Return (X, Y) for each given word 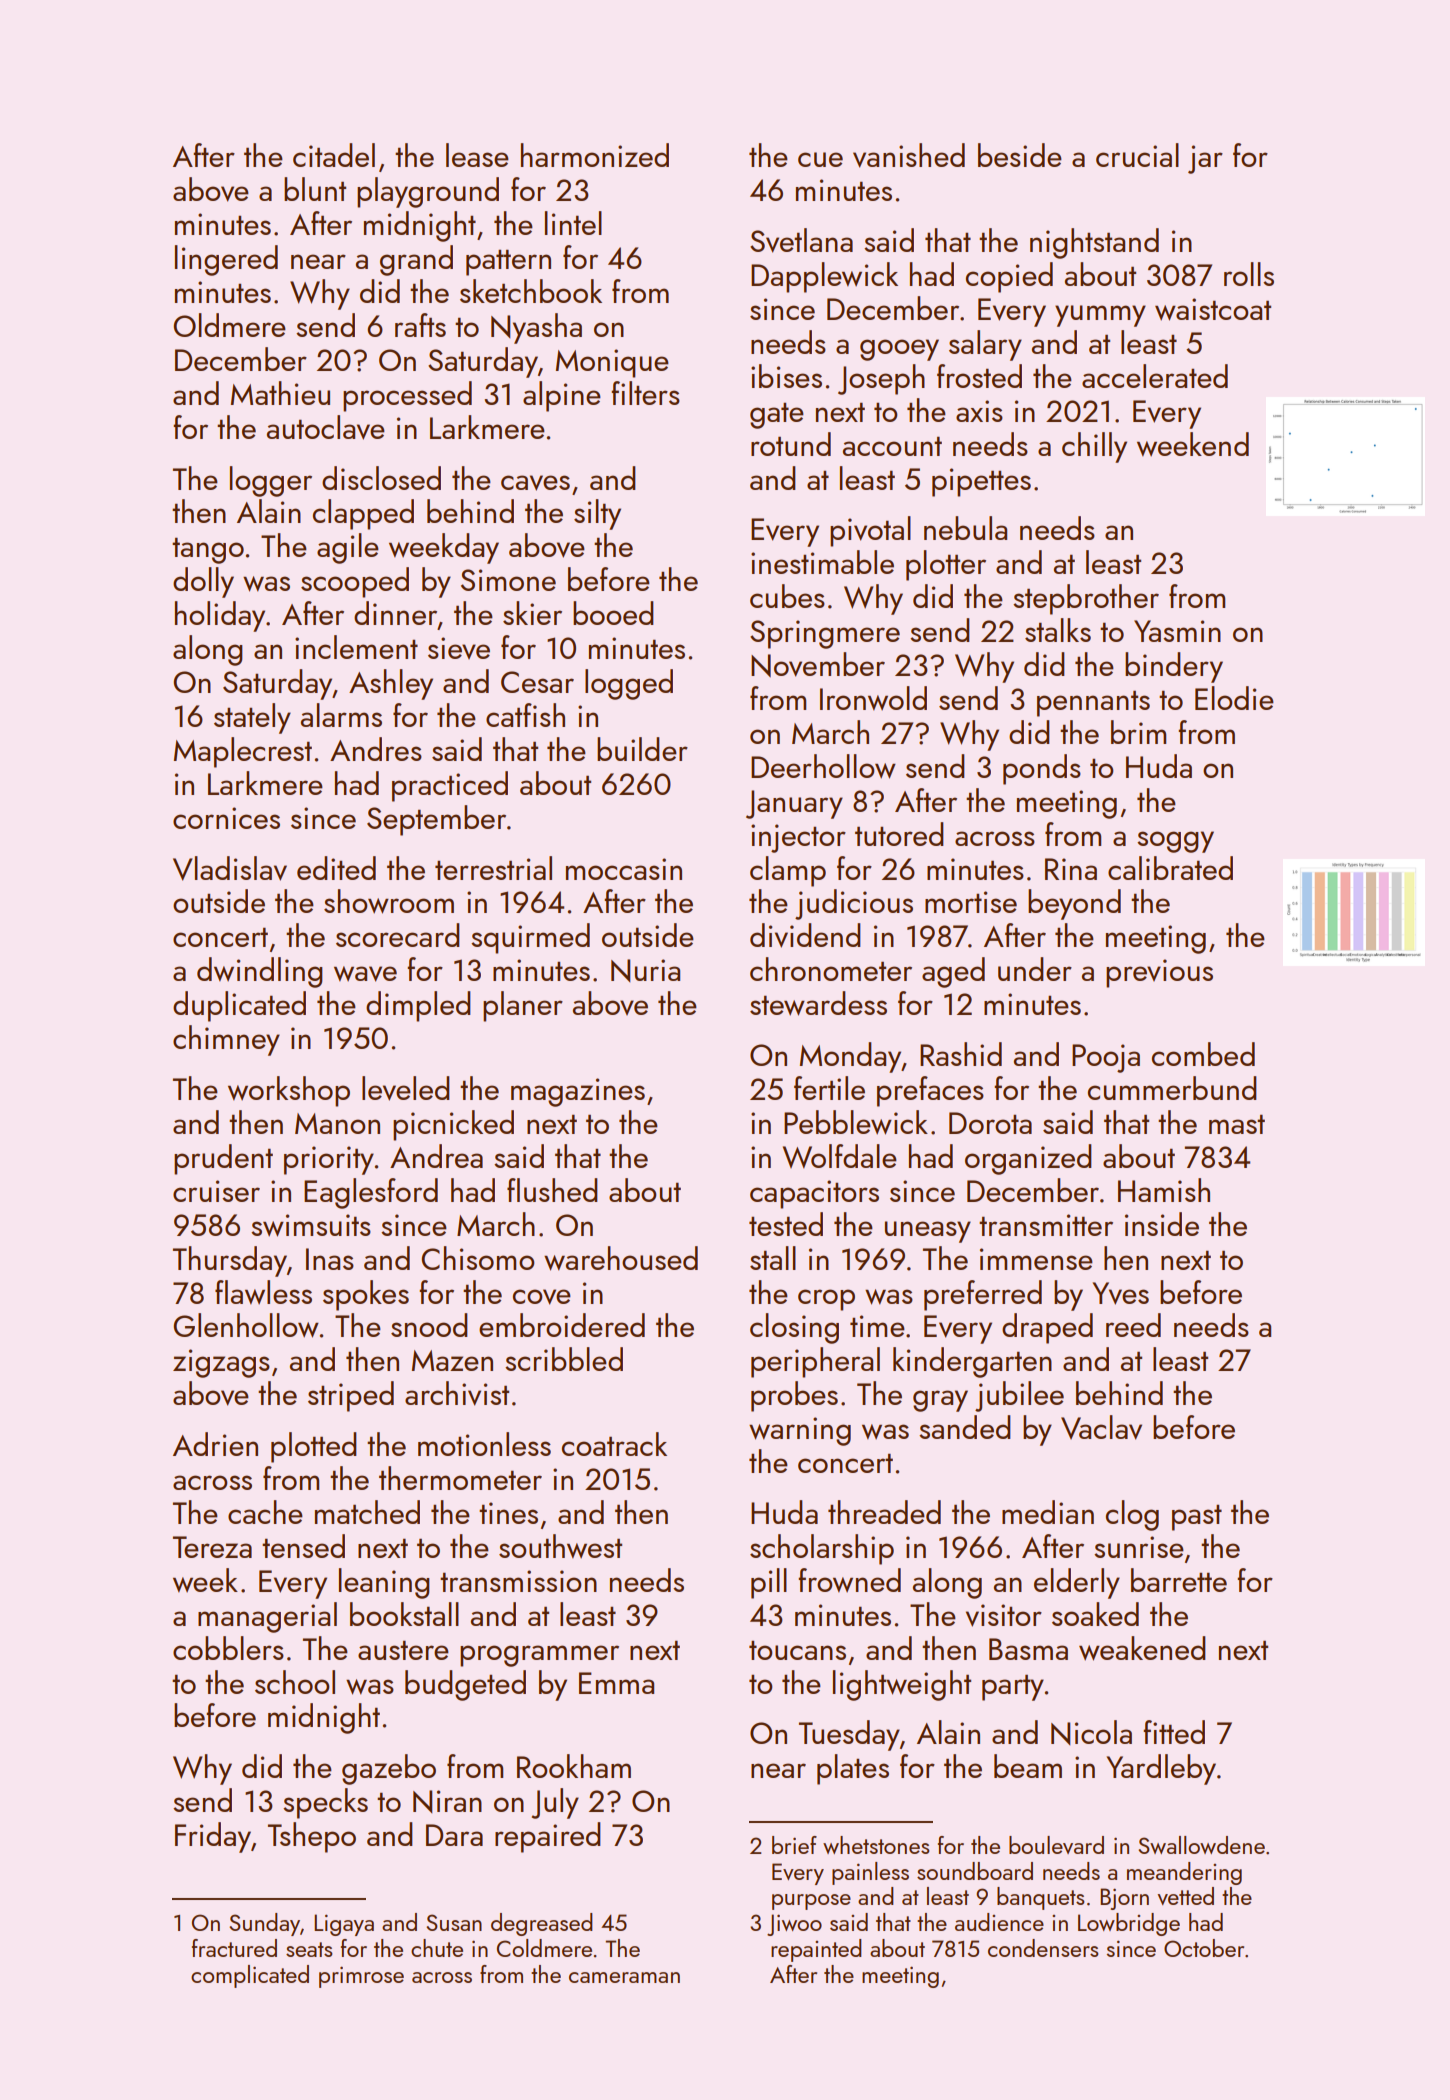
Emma (616, 1683)
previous (1159, 973)
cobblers (228, 1648)
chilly (1094, 447)
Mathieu (280, 393)
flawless (263, 1292)
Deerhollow (823, 766)
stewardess (818, 1003)
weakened (1142, 1648)
